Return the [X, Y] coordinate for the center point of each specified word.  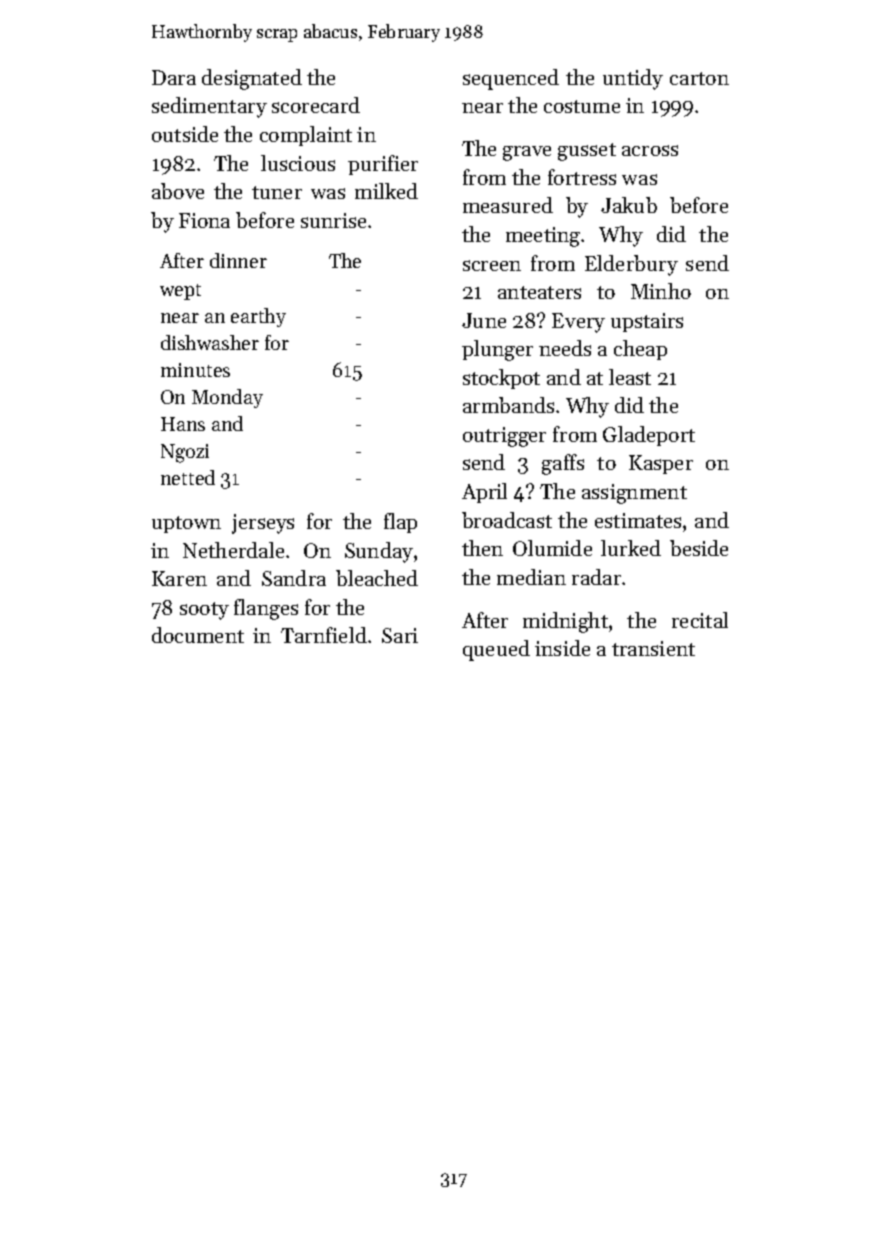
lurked [631, 548]
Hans [183, 424]
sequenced [511, 79]
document [198, 635]
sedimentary [209, 107]
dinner [238, 260]
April [484, 493]
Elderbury [631, 265]
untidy [633, 79]
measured [508, 205]
